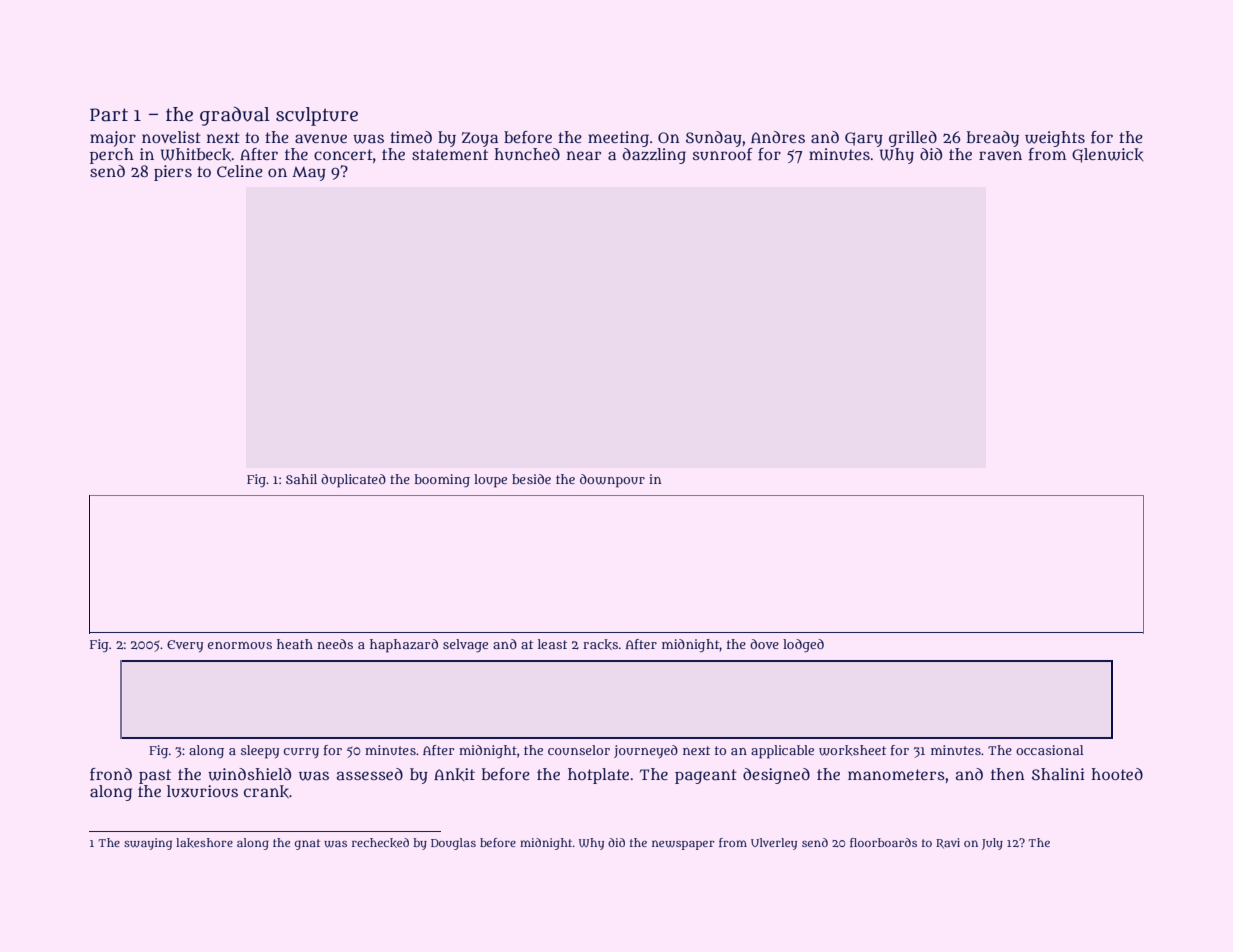  Describe the element at coordinates (301, 479) in the screenshot. I see `Sahil` at that location.
